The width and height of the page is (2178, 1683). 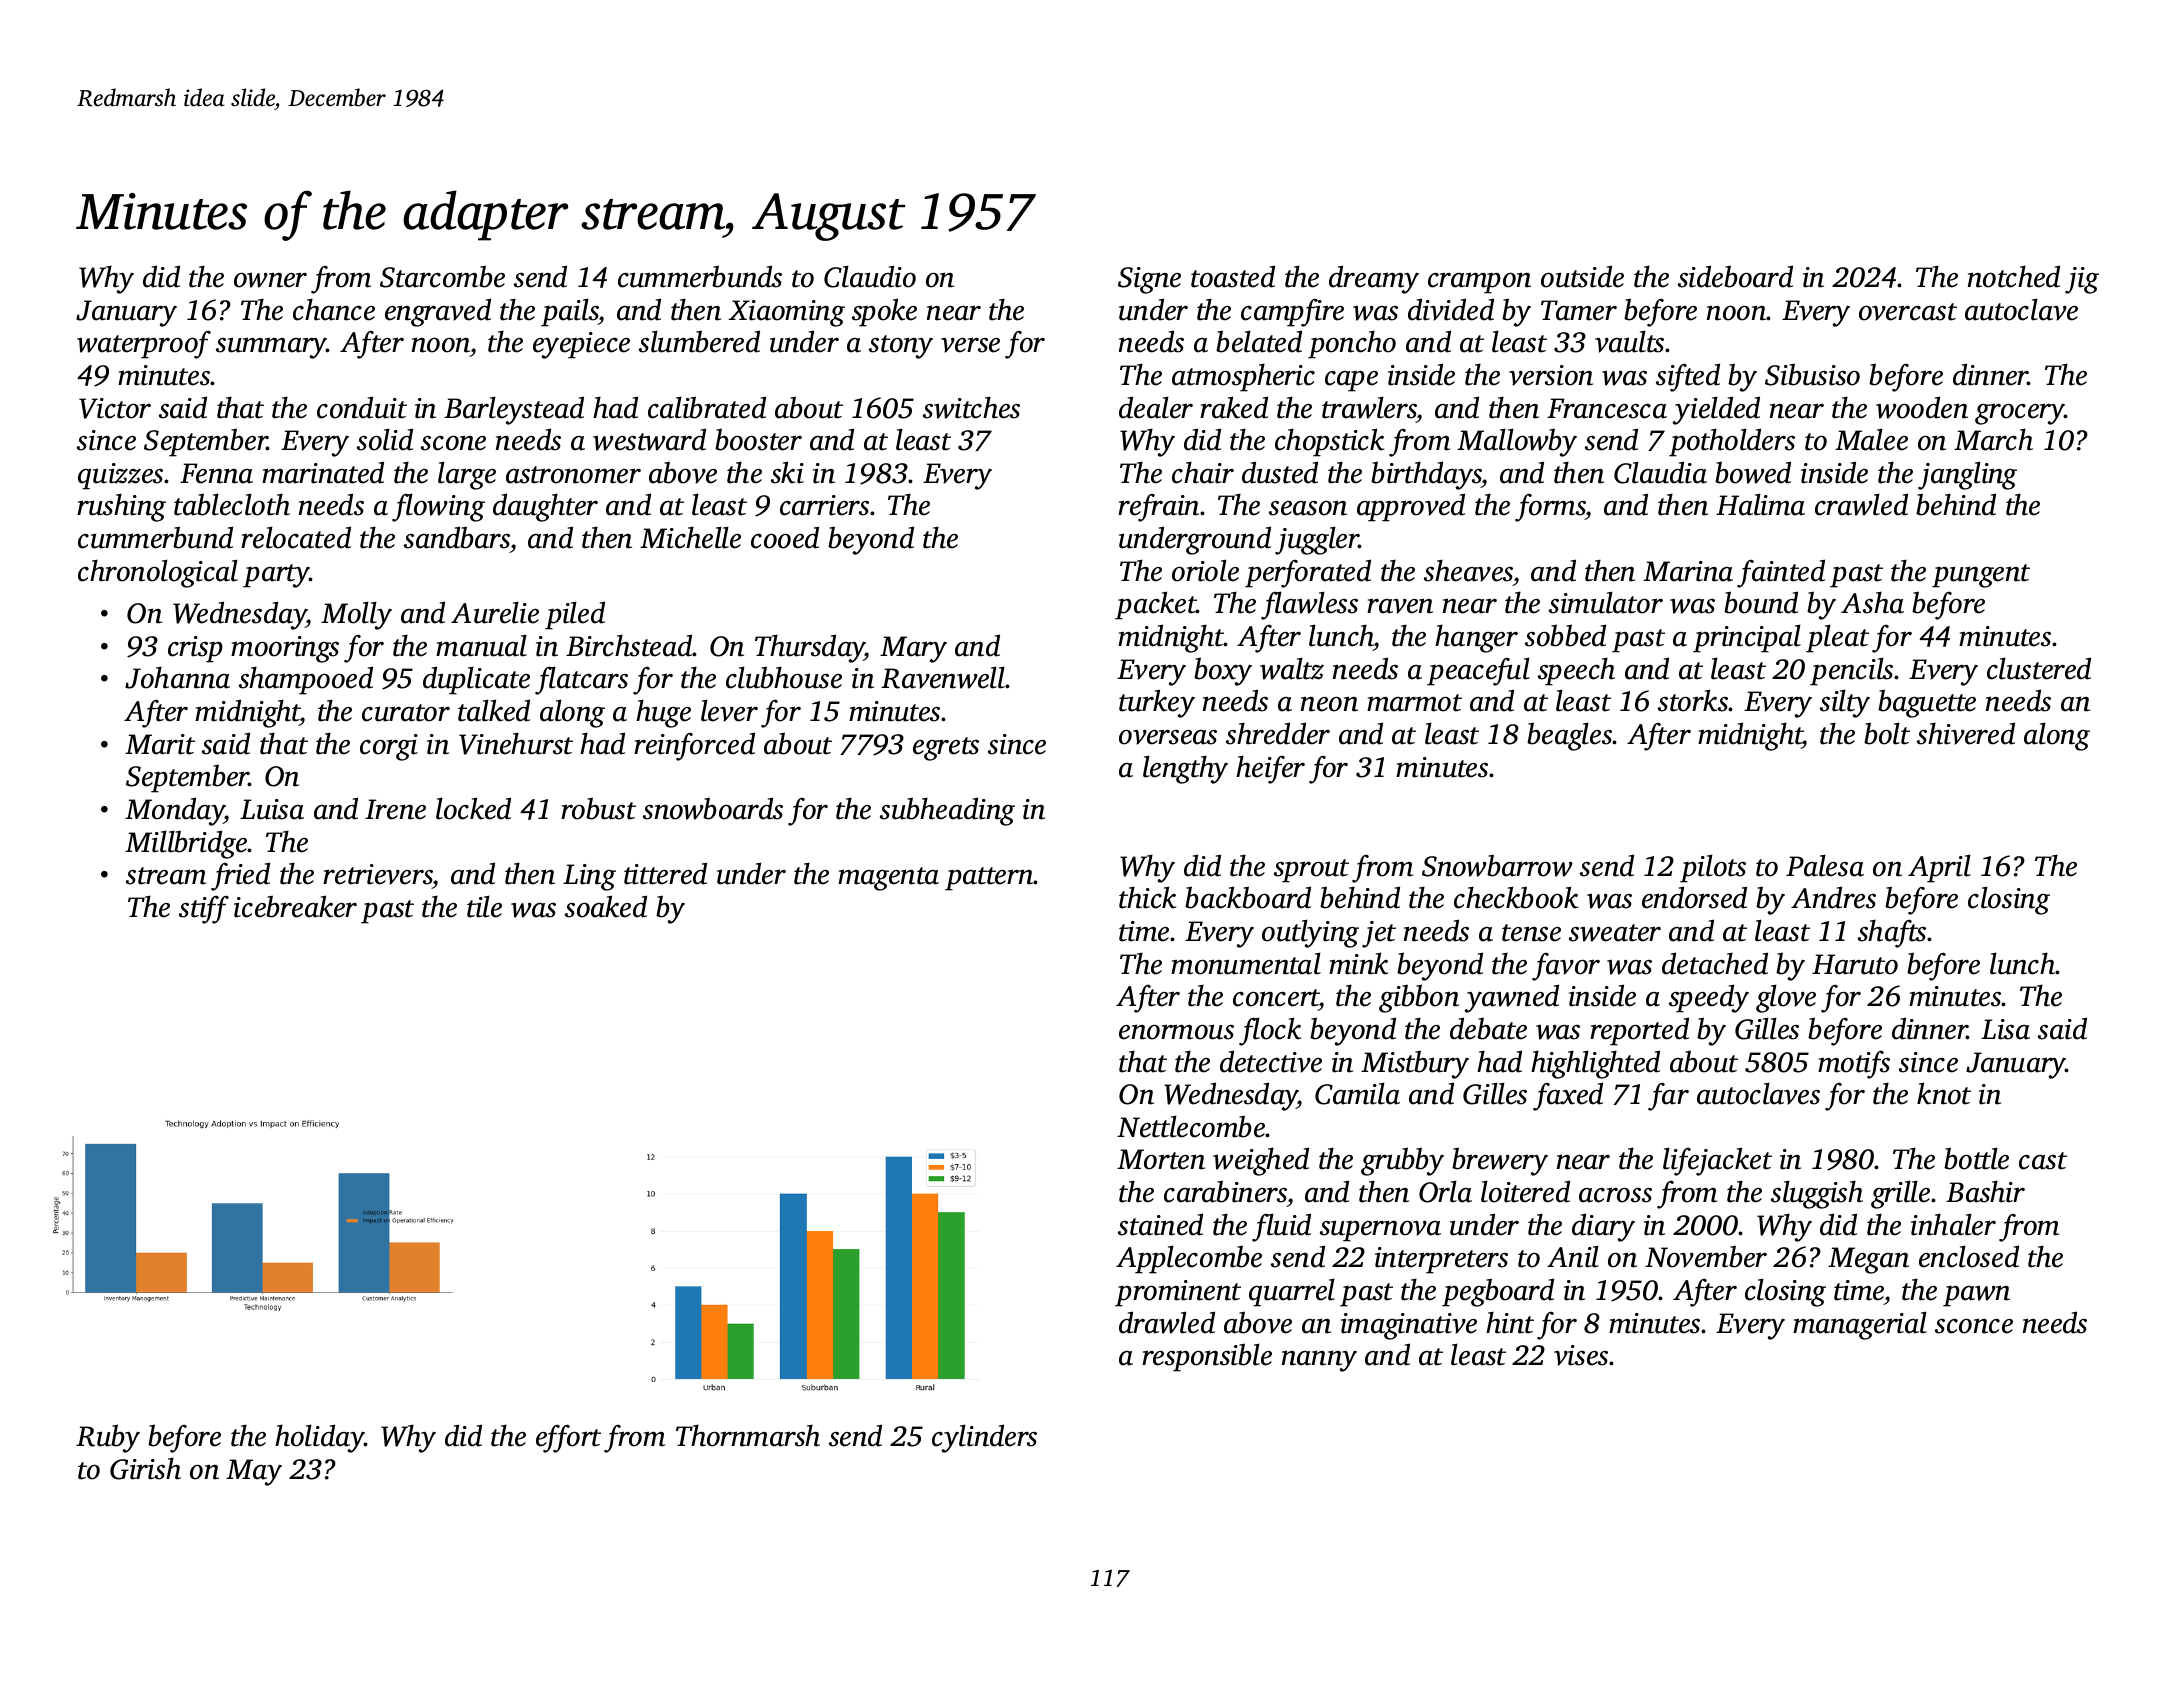 What do you see at coordinates (177, 677) in the page?
I see `Johanna` at bounding box center [177, 677].
